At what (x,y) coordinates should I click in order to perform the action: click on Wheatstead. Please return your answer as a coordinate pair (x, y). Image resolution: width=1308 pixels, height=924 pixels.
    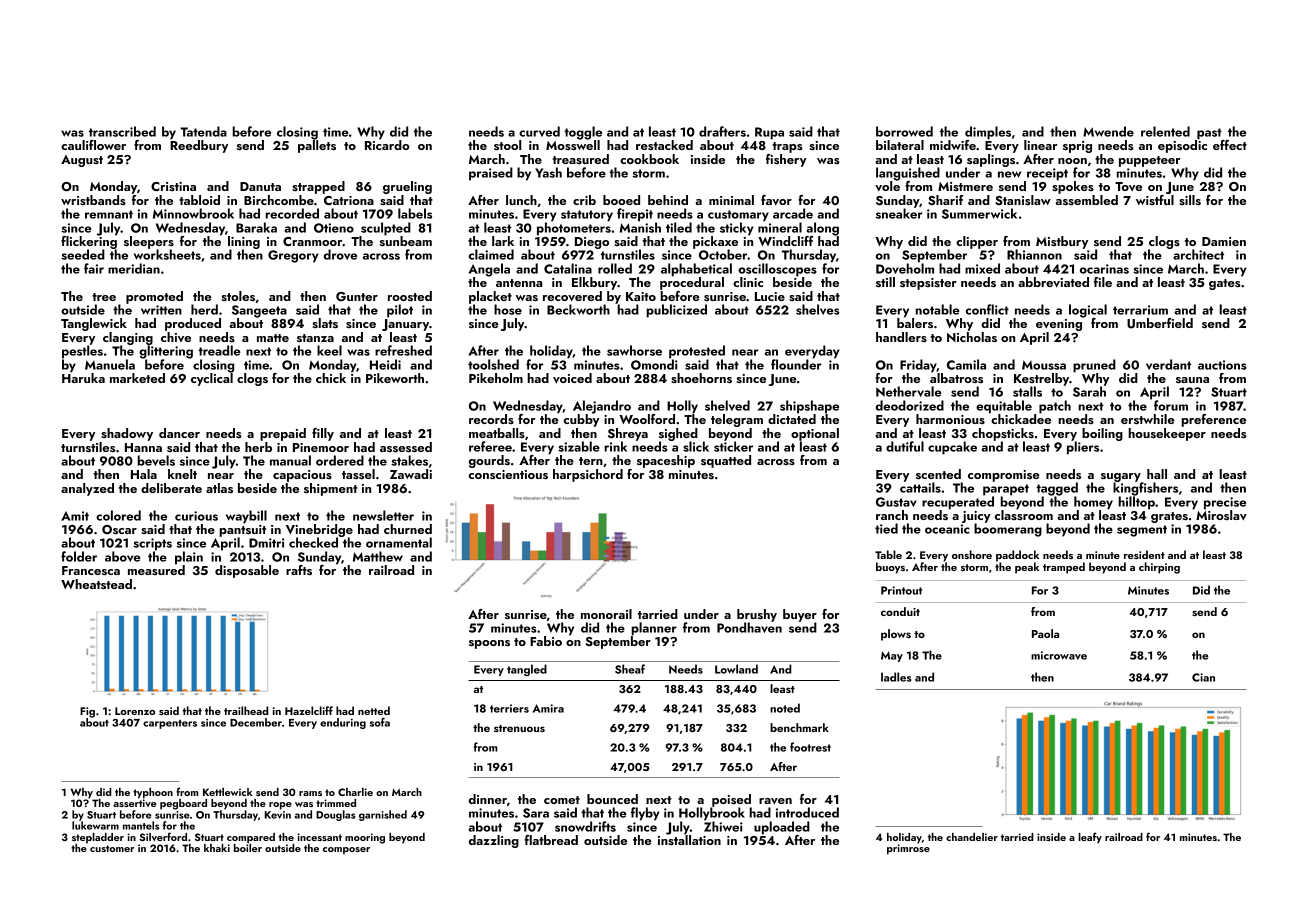
    Looking at the image, I should click on (96, 584).
